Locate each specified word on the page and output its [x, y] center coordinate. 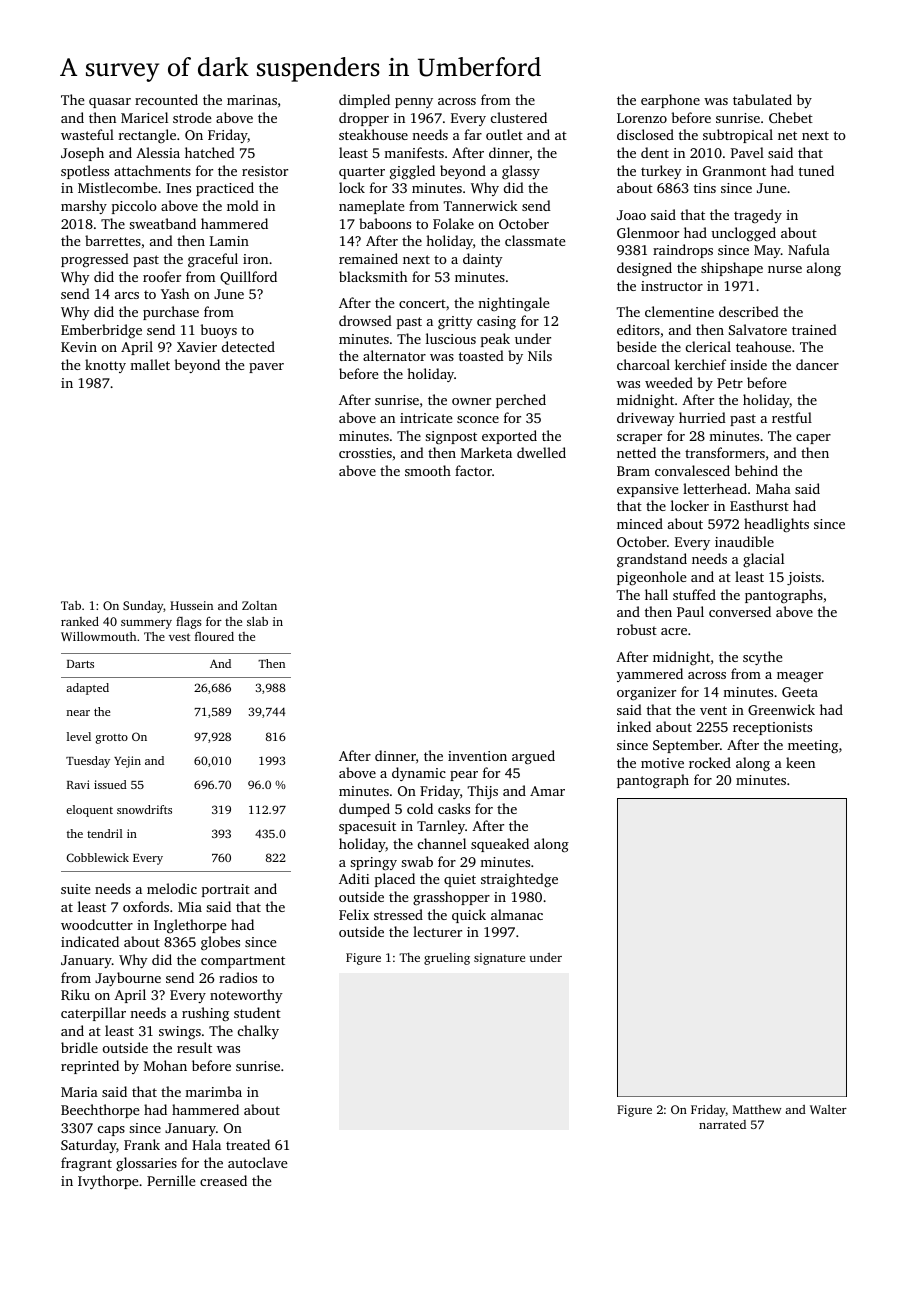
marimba [213, 1091]
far [473, 134]
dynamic [419, 774]
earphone [670, 101]
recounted [166, 99]
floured [214, 636]
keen [800, 762]
